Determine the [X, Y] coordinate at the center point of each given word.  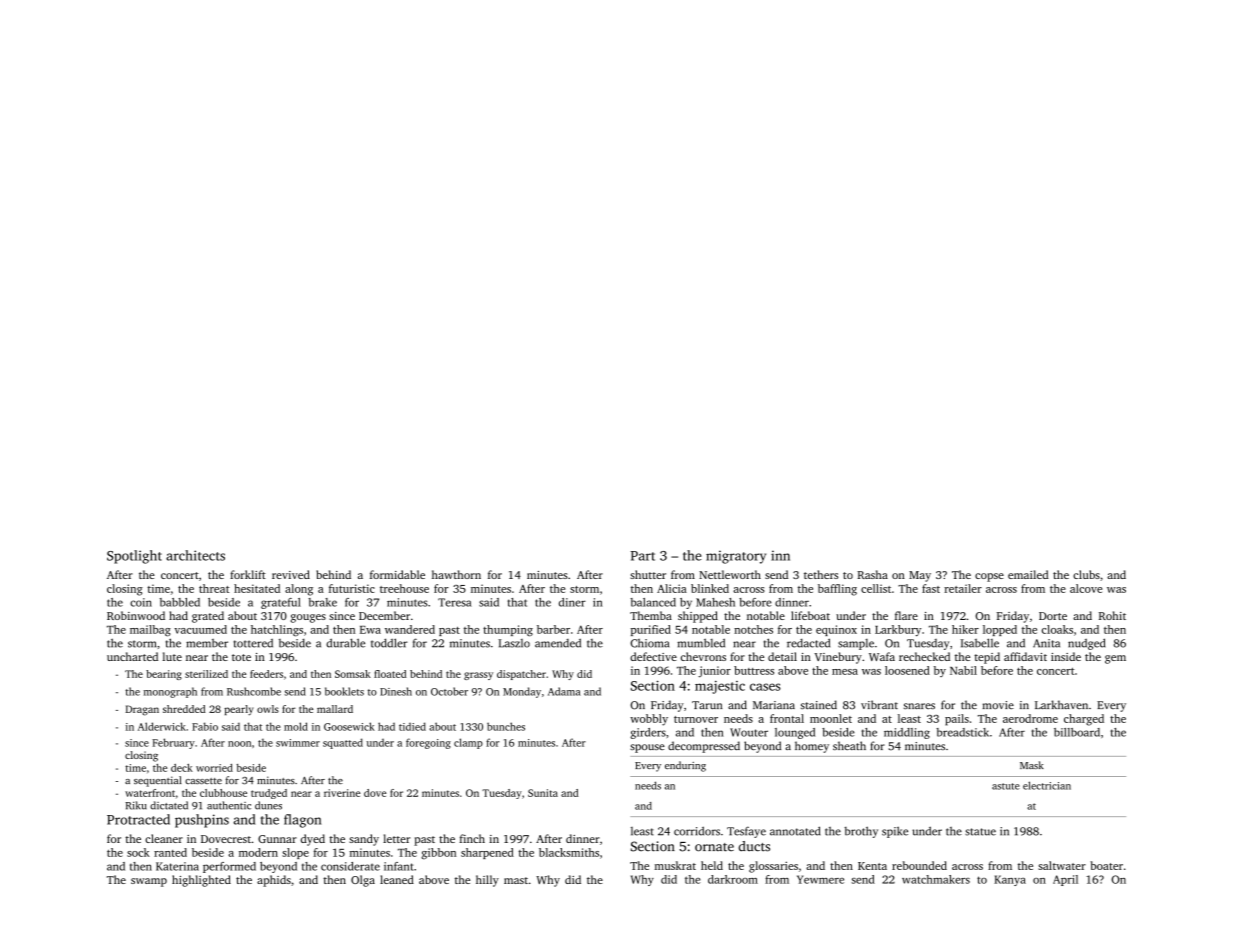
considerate [350, 866]
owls [268, 709]
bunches [506, 726]
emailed [1028, 574]
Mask [1032, 765]
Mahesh [715, 602]
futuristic [352, 588]
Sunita [543, 793]
